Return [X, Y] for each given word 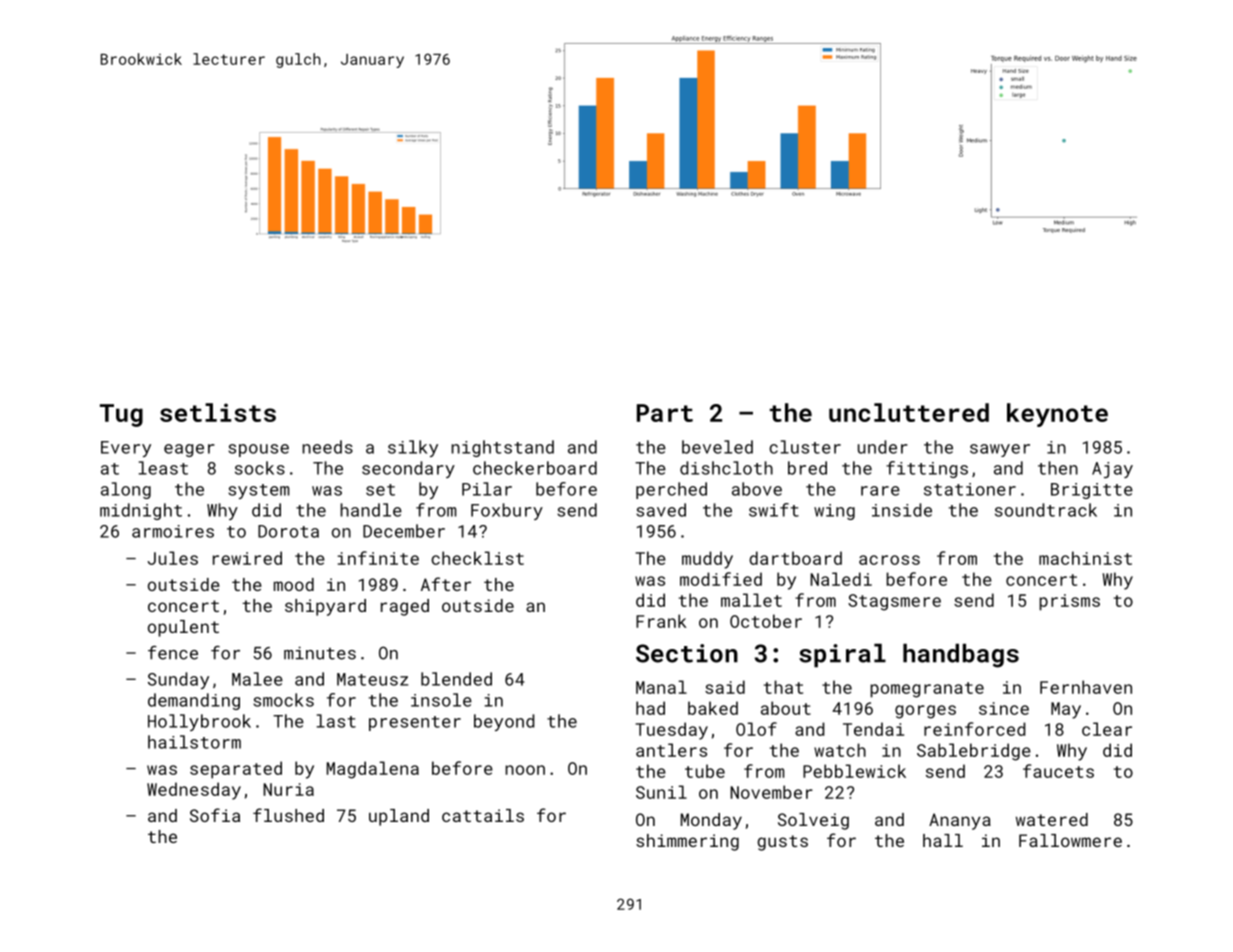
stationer [970, 489]
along [126, 490]
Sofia [215, 815]
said [725, 687]
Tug [121, 415]
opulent [183, 628]
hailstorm [194, 742]
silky [413, 448]
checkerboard [535, 468]
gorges [925, 712]
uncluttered [909, 412]
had [650, 708]
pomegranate [927, 690]
